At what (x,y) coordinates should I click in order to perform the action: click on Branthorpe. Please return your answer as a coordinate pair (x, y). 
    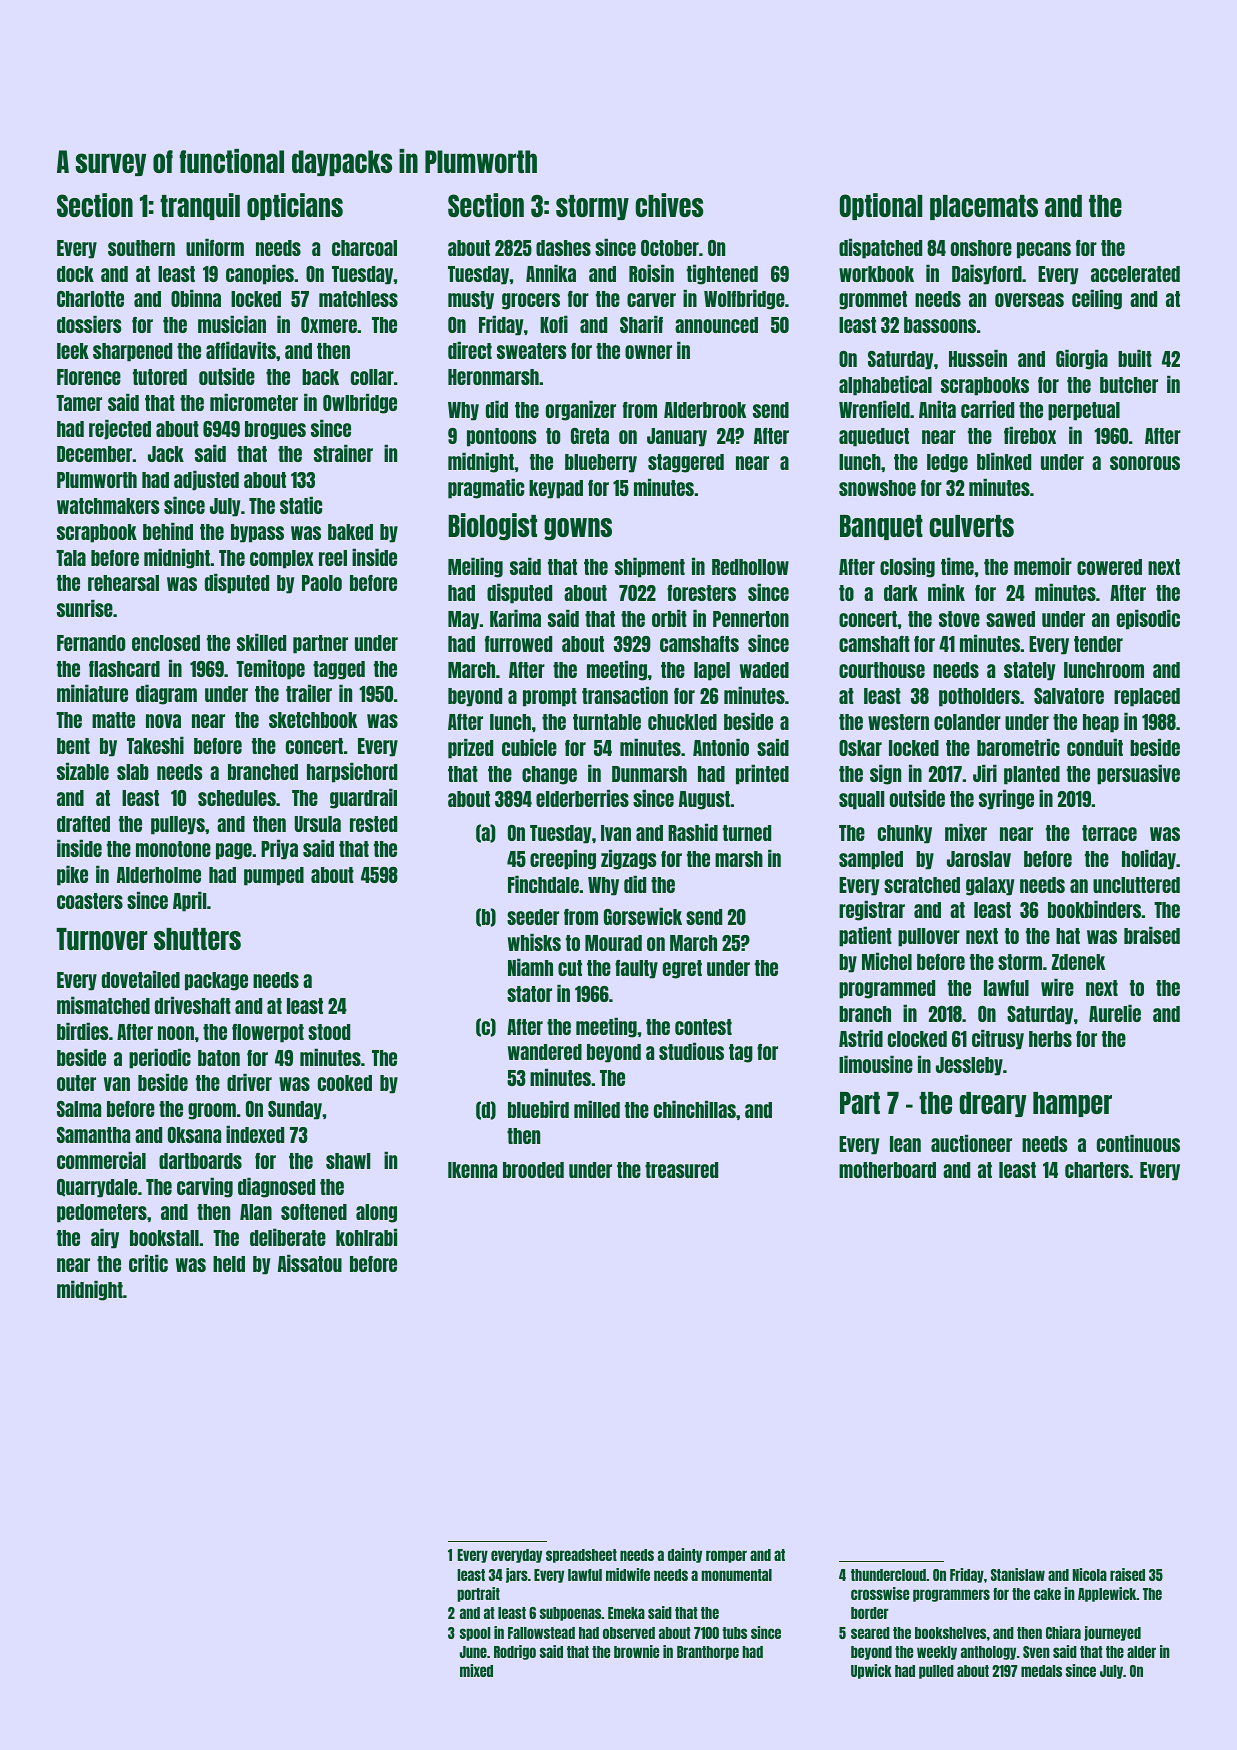
    Looking at the image, I should click on (708, 1653).
